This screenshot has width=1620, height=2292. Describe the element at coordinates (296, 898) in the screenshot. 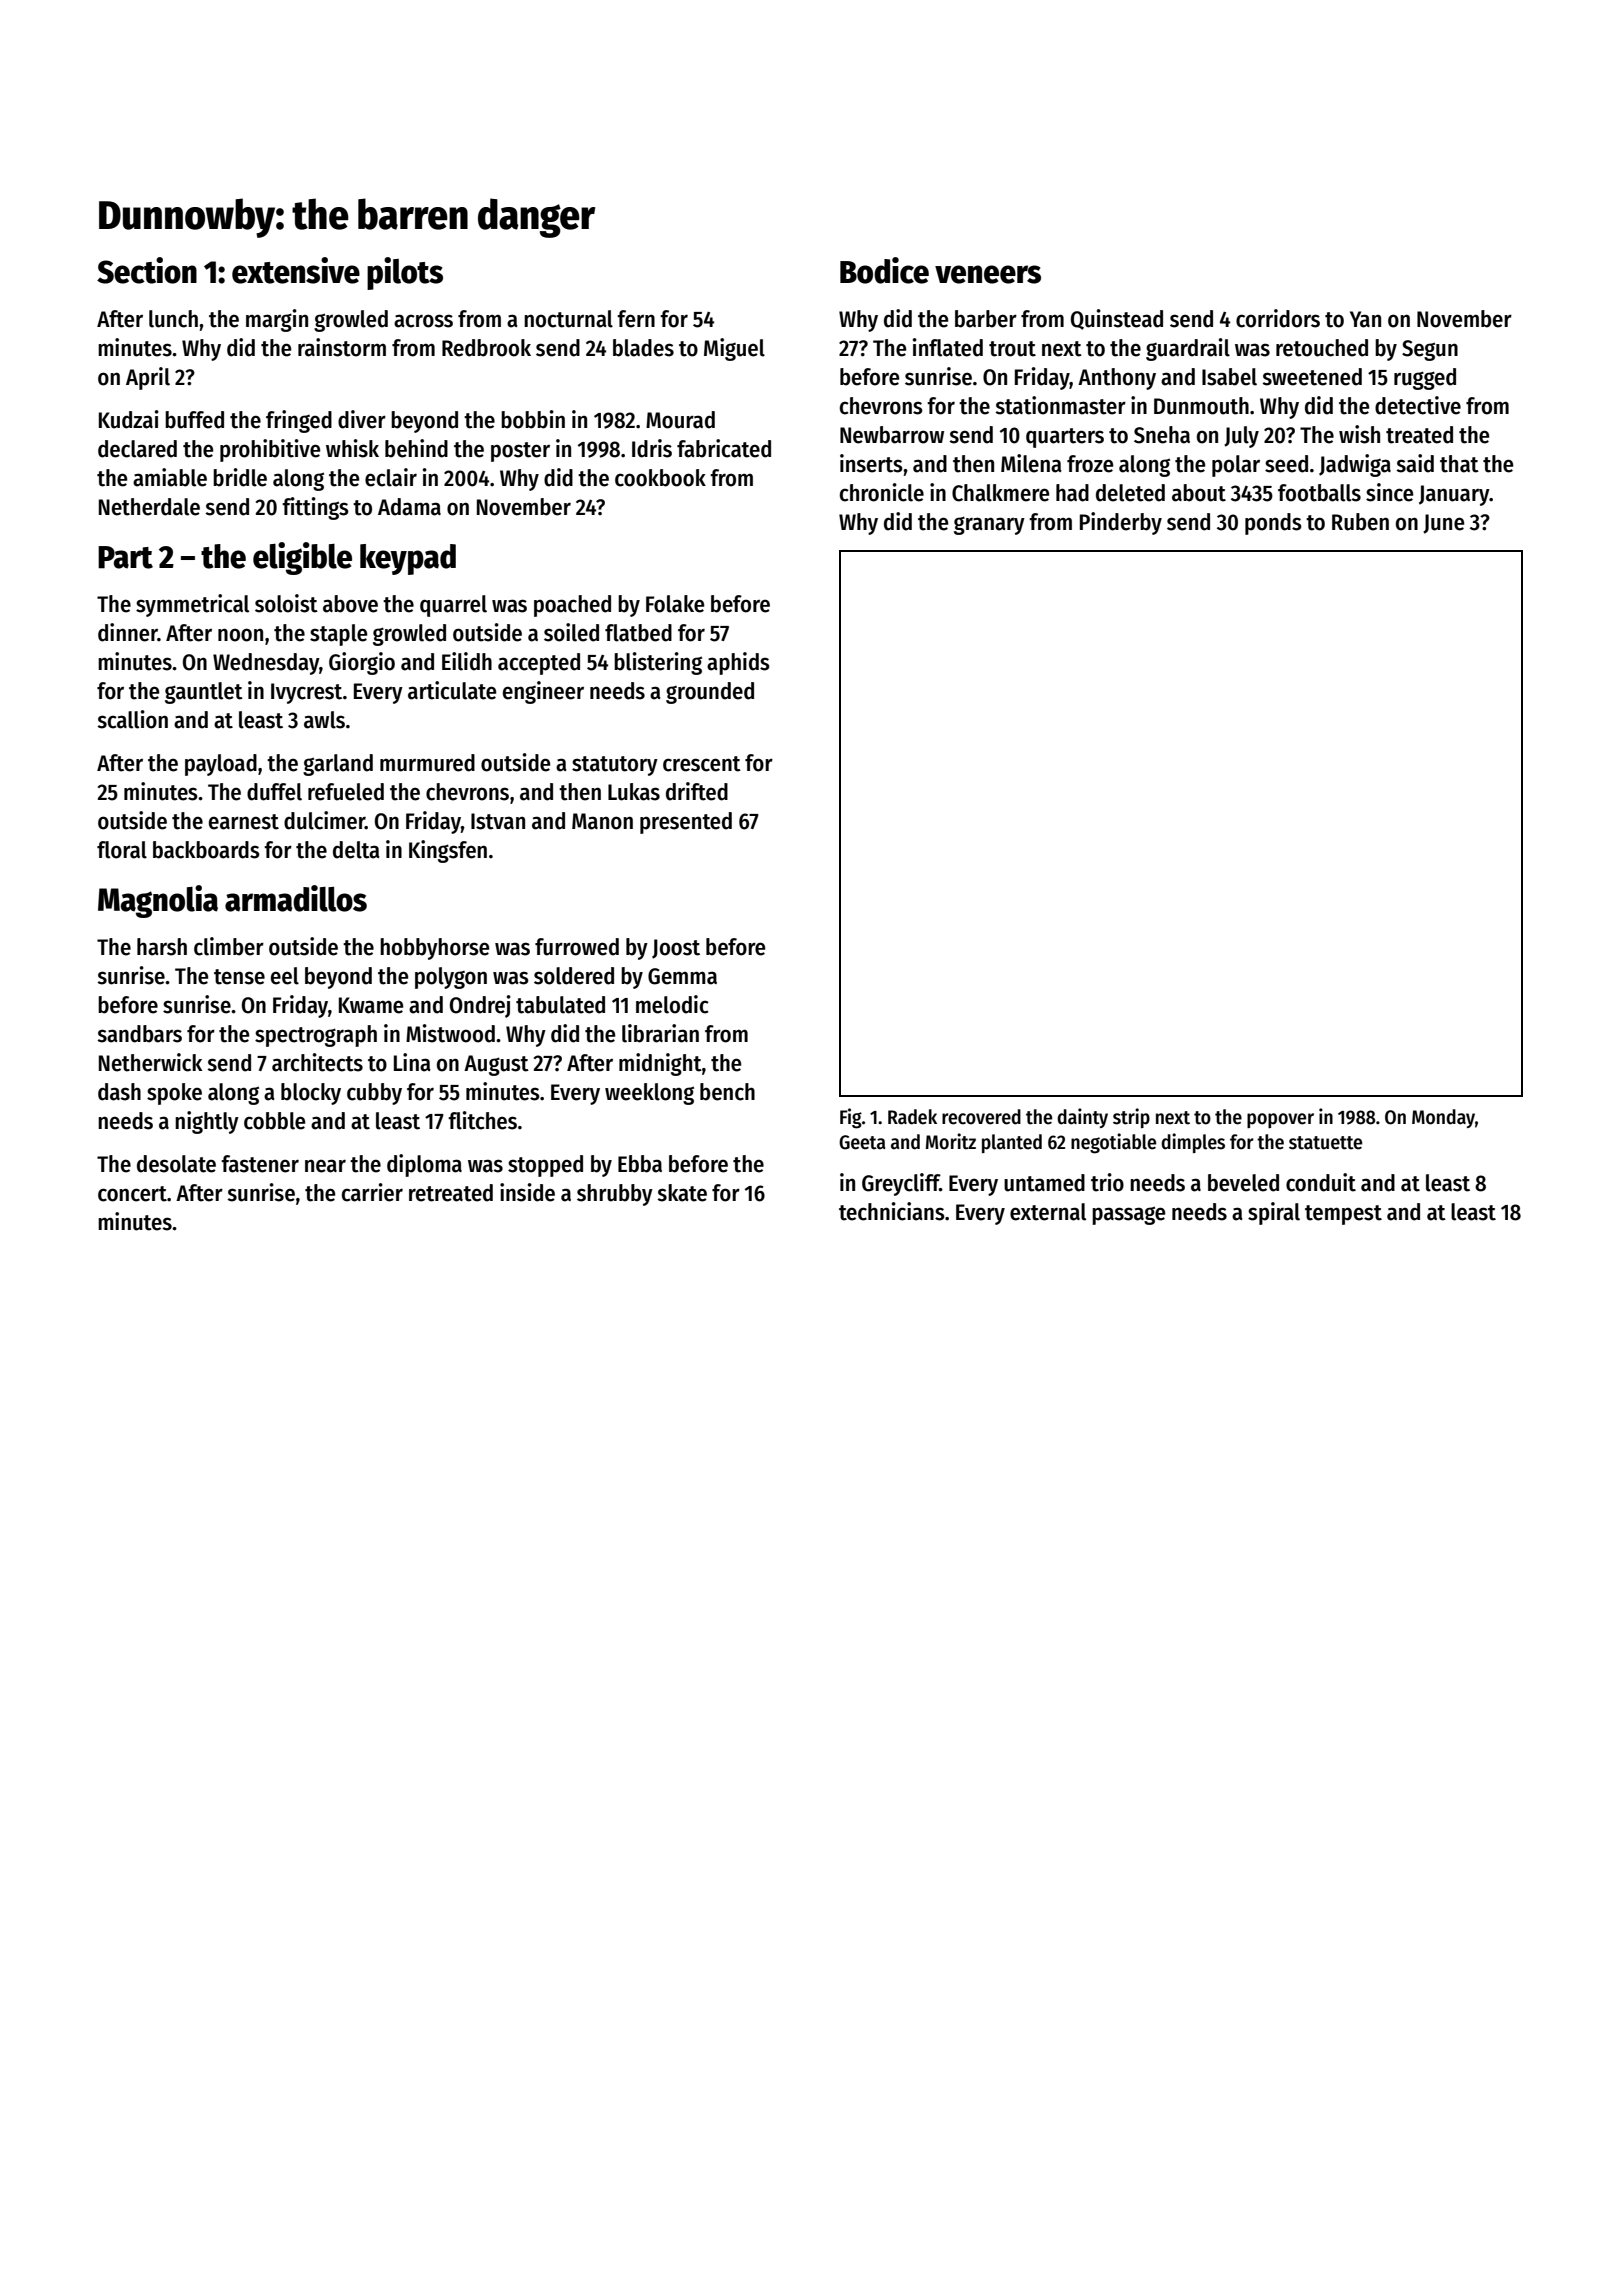

I see `armadillos` at that location.
